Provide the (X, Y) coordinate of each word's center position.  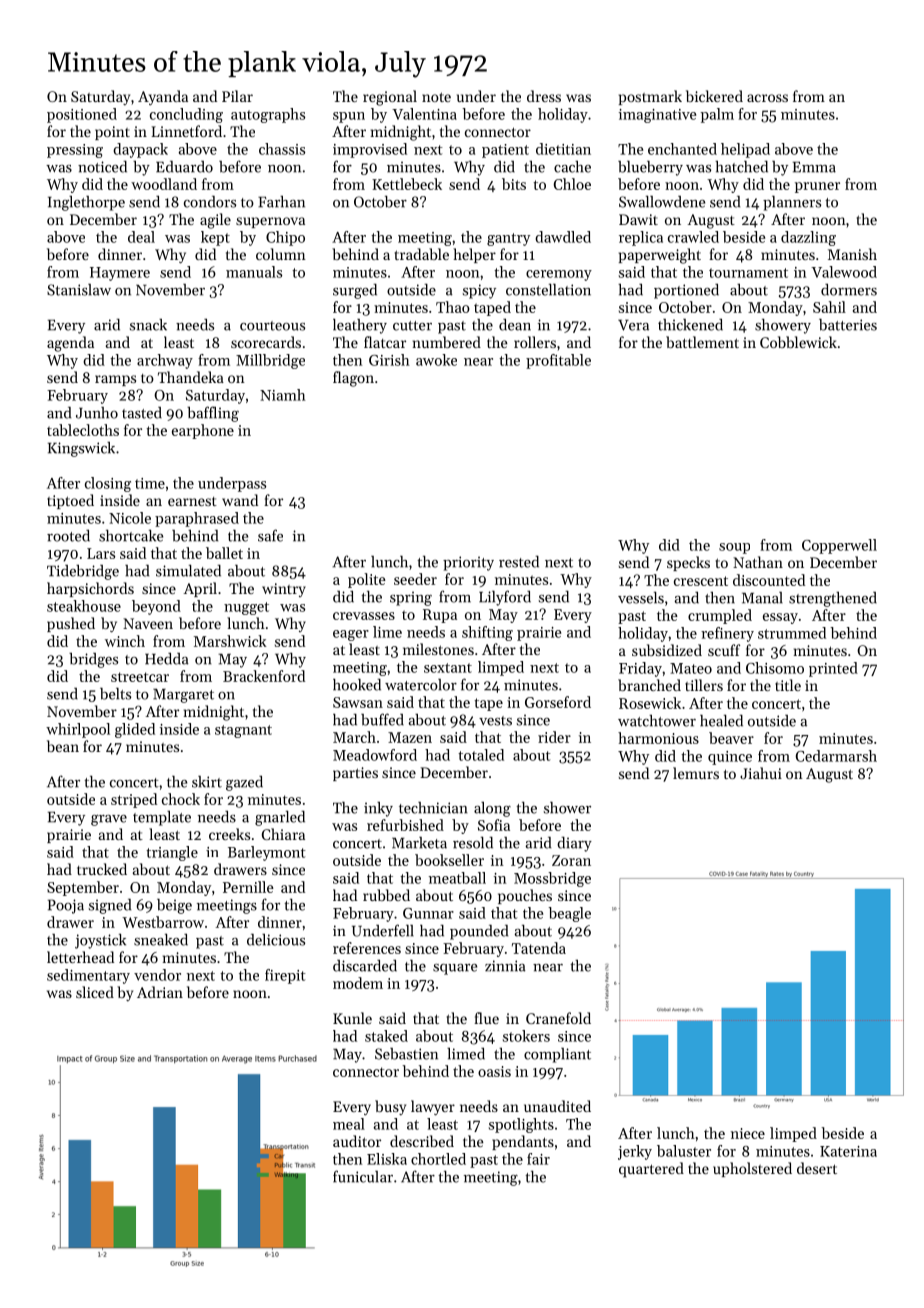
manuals (254, 272)
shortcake (131, 535)
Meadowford (375, 755)
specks (688, 563)
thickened (690, 324)
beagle (569, 914)
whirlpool (78, 730)
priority (468, 563)
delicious (276, 940)
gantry (508, 239)
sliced (95, 992)
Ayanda (163, 98)
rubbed (386, 895)
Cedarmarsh (836, 756)
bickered (714, 96)
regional (390, 98)
